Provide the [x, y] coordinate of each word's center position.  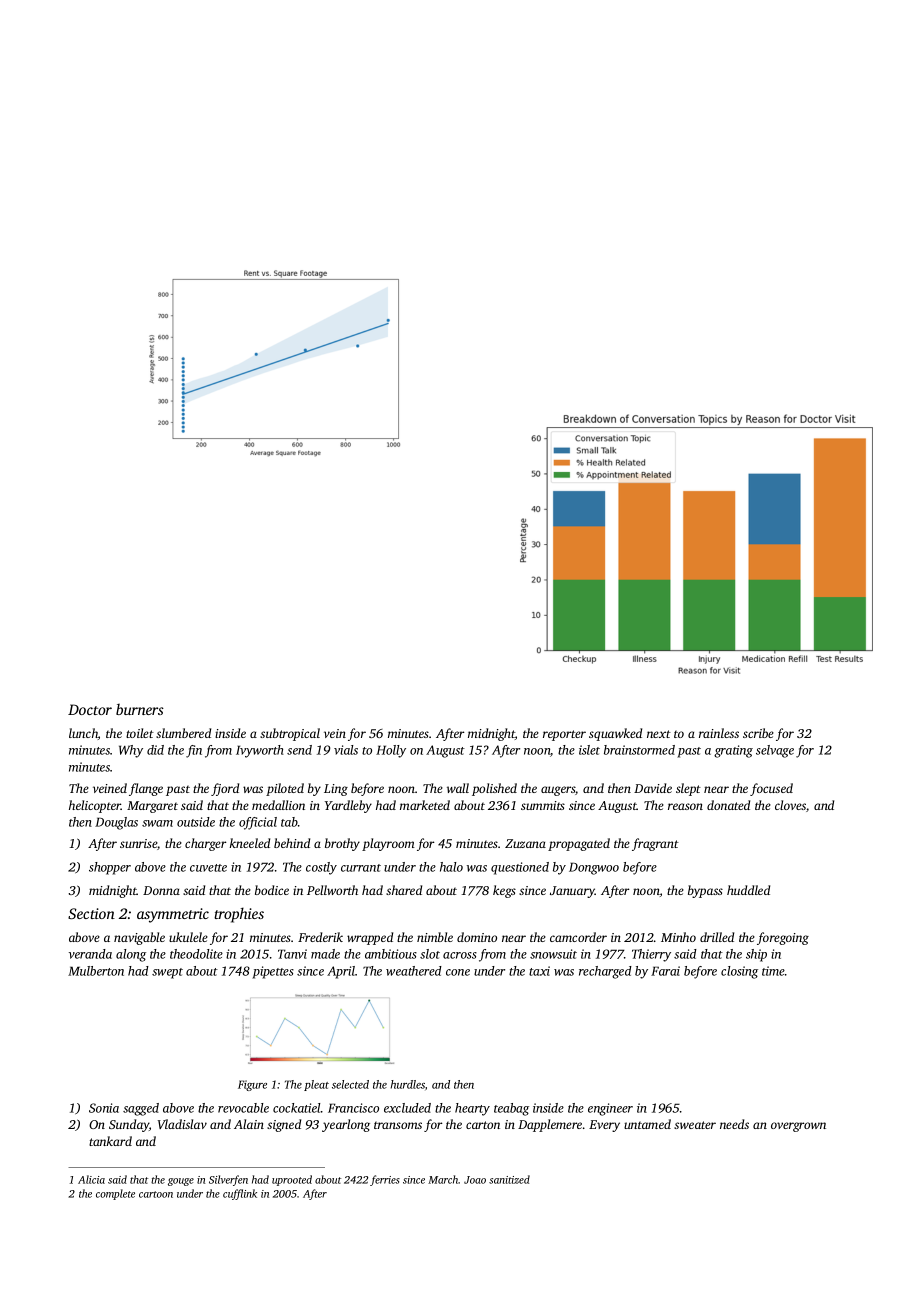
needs [734, 1124]
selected [350, 1084]
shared [404, 890]
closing [739, 972]
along [131, 955]
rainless [719, 733]
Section [91, 913]
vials [346, 750]
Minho [678, 937]
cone [458, 972]
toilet [140, 733]
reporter [564, 735]
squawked [615, 734]
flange [146, 789]
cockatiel [297, 1108]
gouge [181, 1182]
